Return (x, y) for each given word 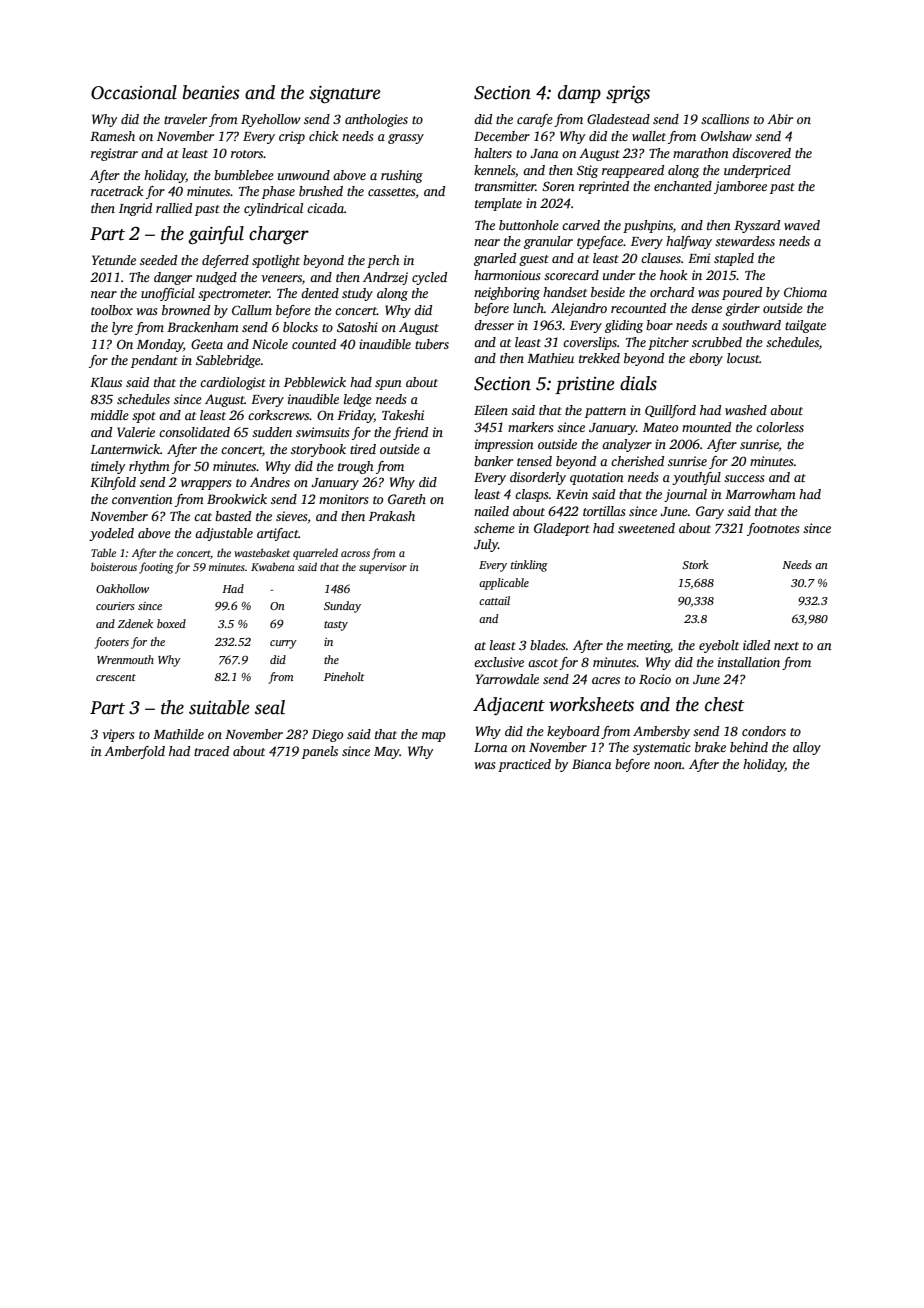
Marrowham (760, 494)
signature (345, 95)
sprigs (628, 95)
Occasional (134, 92)
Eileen (491, 410)
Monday (160, 345)
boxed (171, 623)
